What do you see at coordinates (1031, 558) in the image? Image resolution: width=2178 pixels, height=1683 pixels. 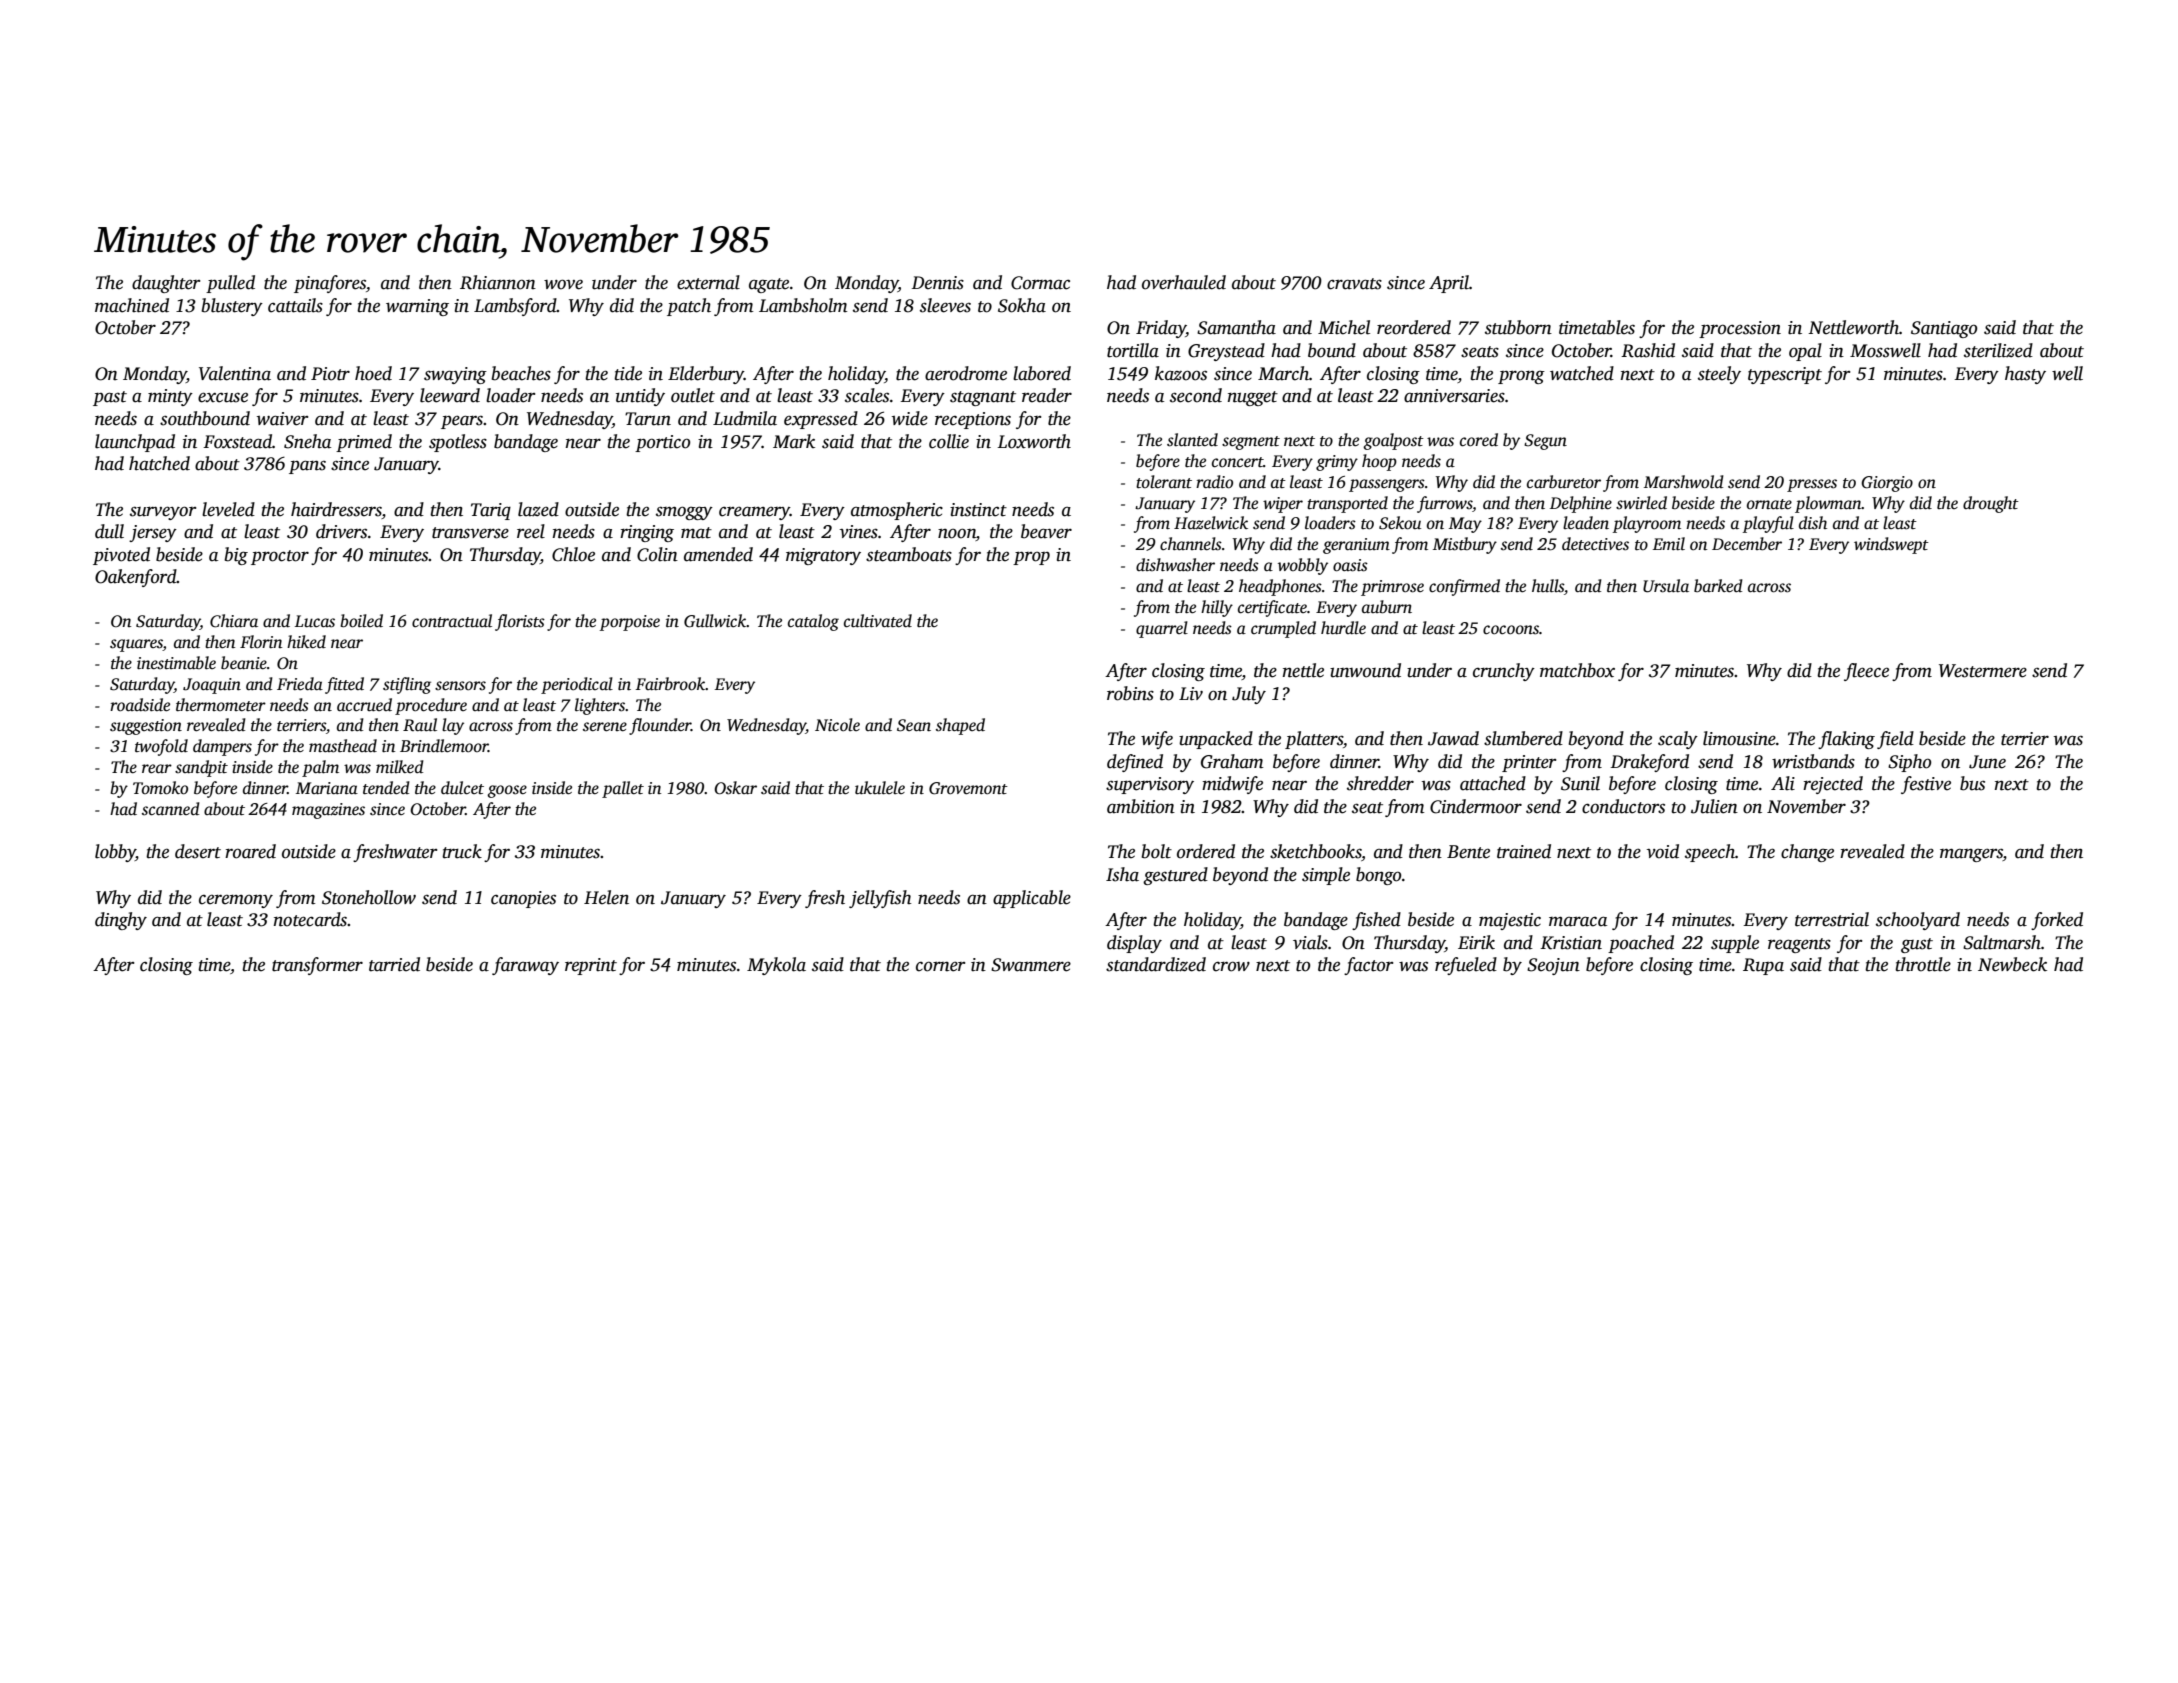 I see `prop` at bounding box center [1031, 558].
